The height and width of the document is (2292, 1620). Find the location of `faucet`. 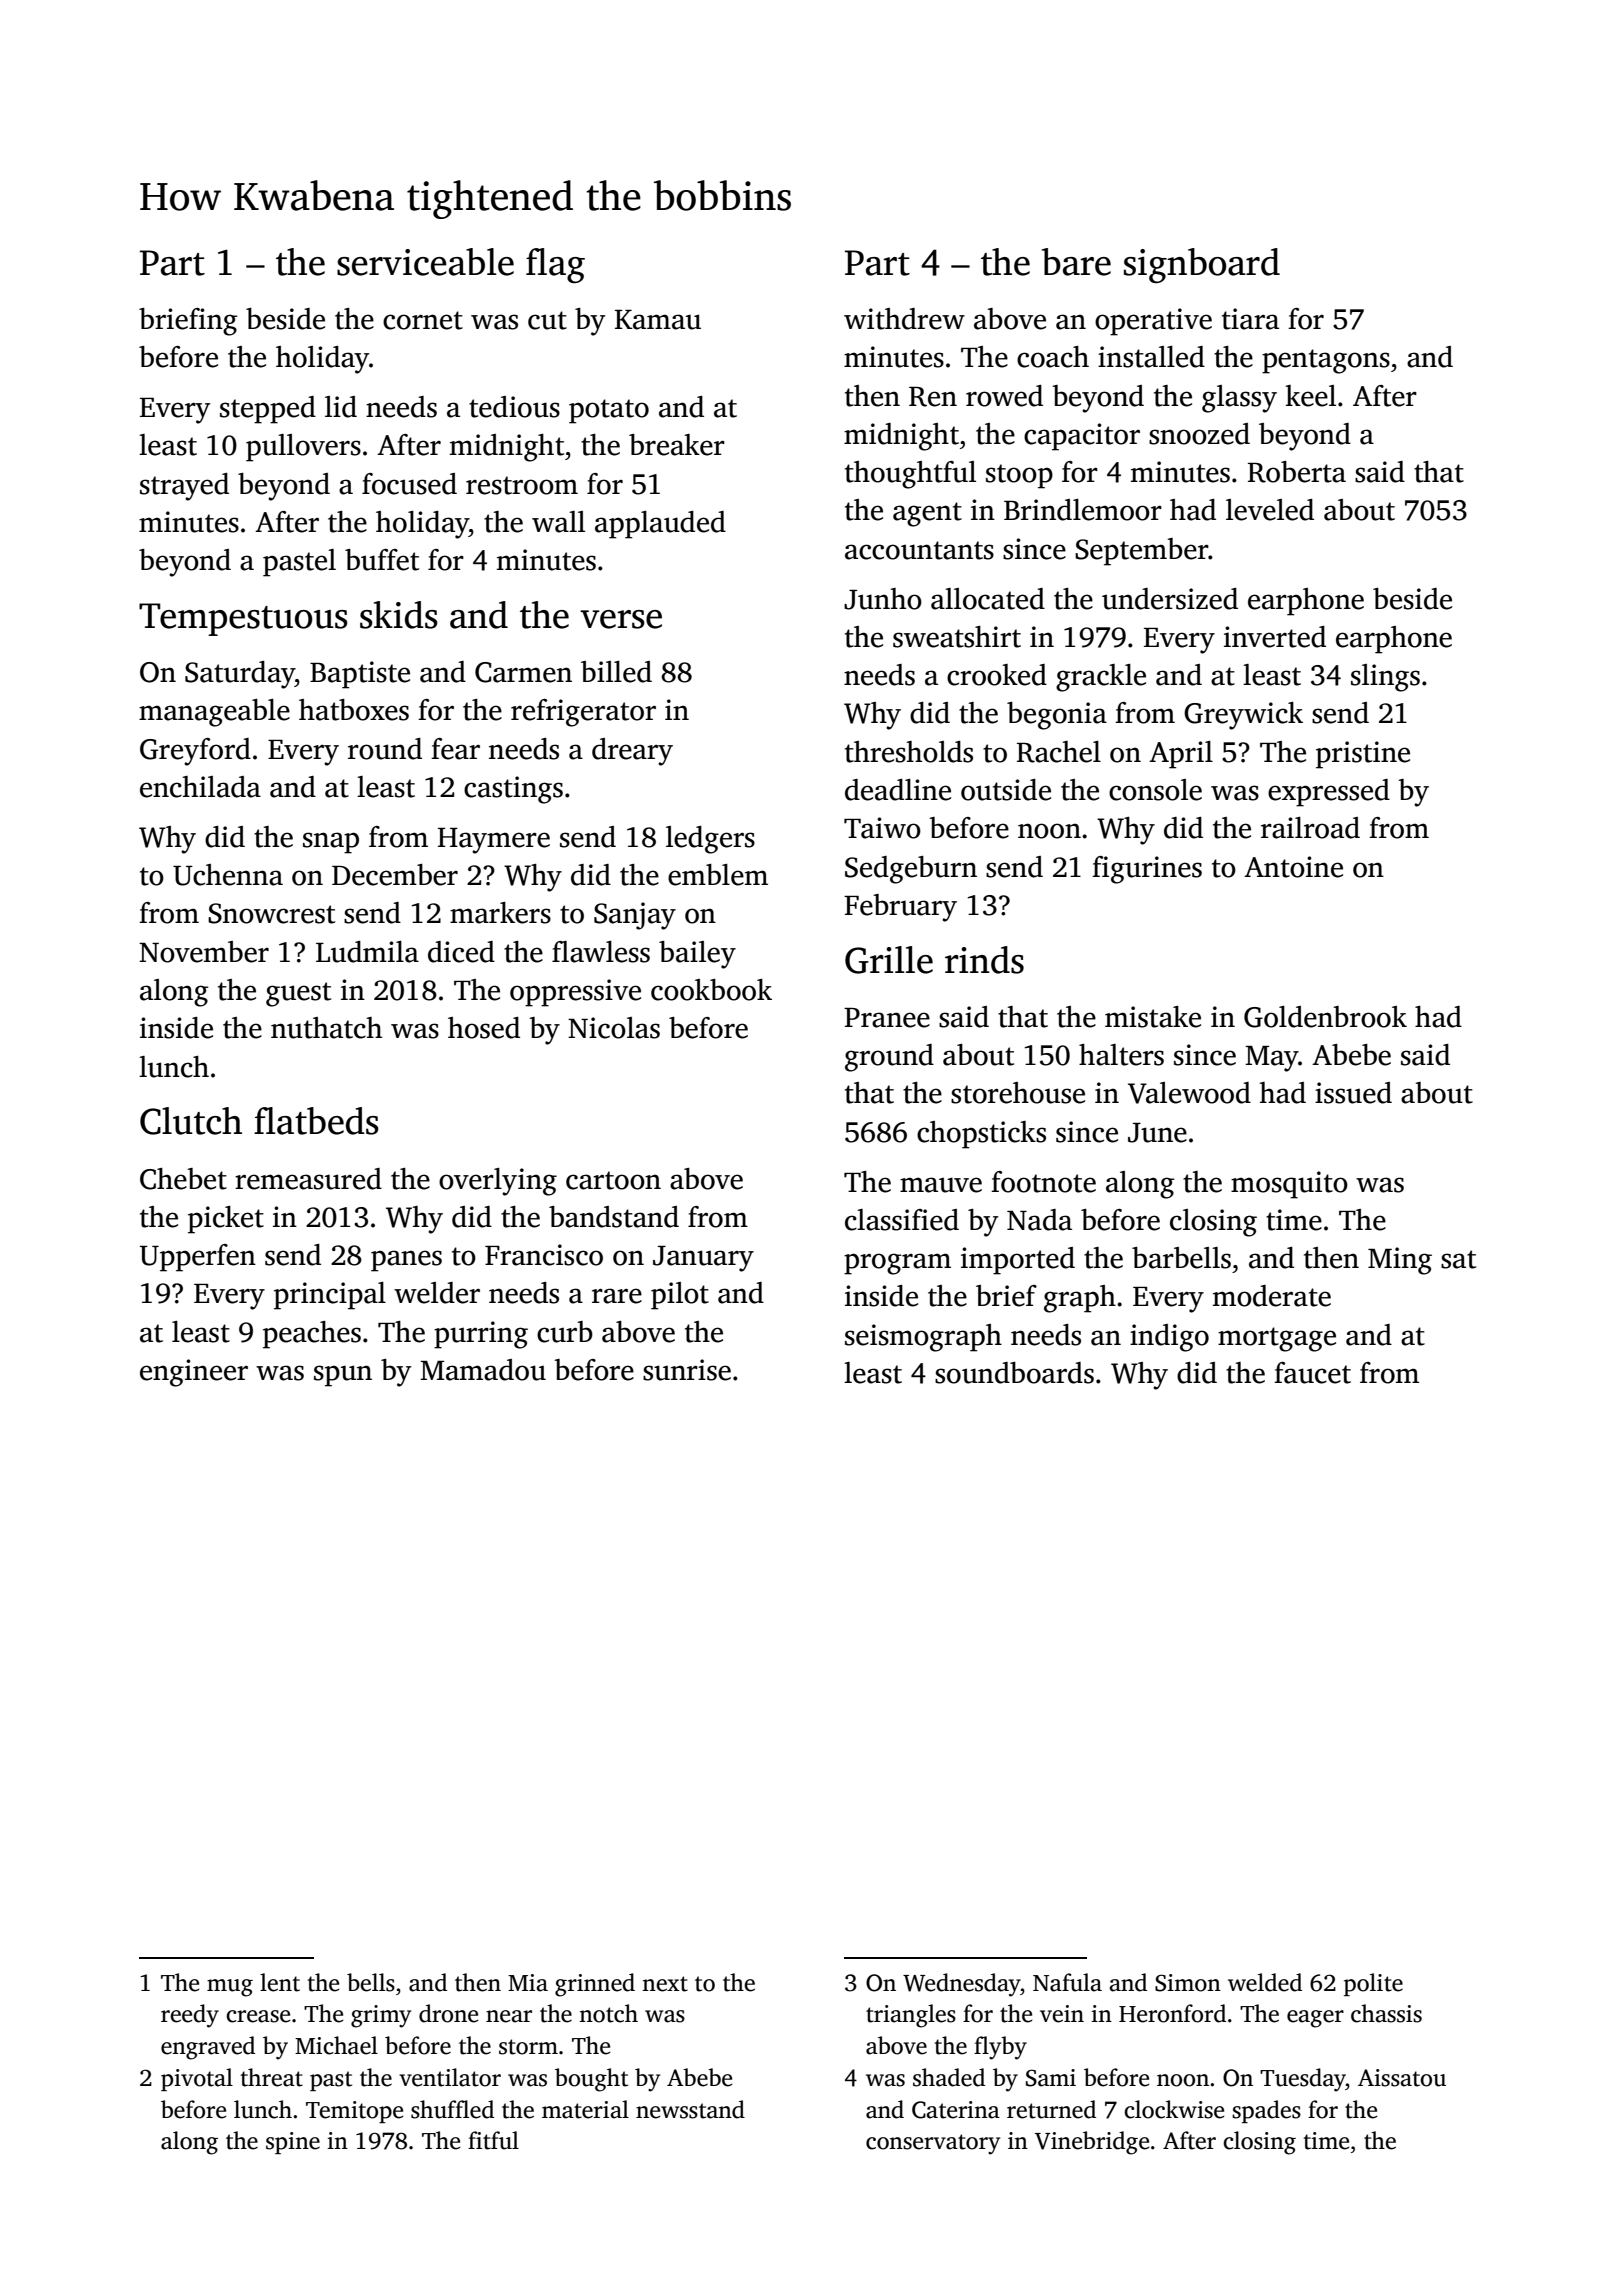

faucet is located at coordinates (1312, 1373).
